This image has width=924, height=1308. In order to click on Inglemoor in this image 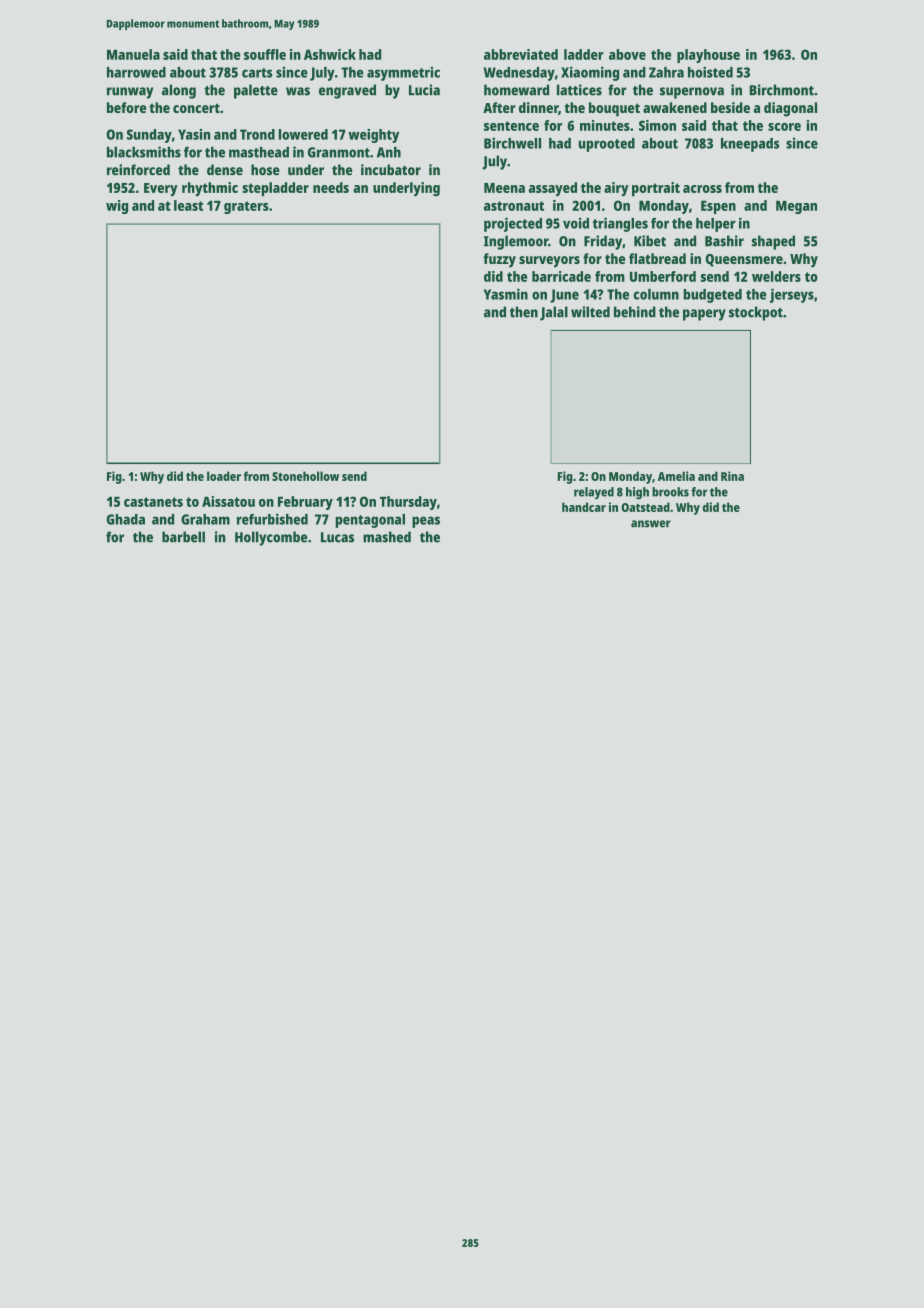, I will do `click(516, 242)`.
